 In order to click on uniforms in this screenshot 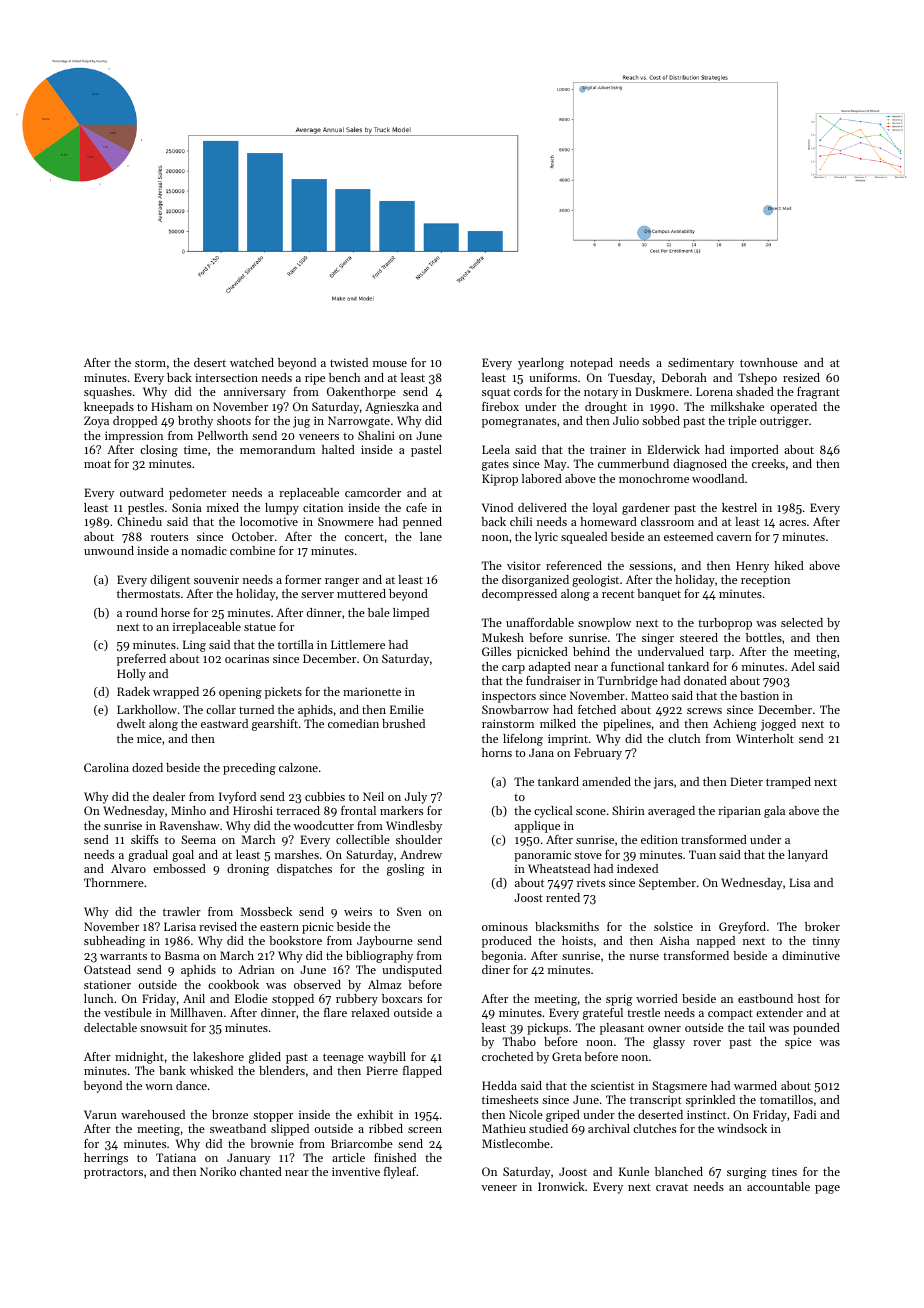, I will do `click(553, 377)`.
